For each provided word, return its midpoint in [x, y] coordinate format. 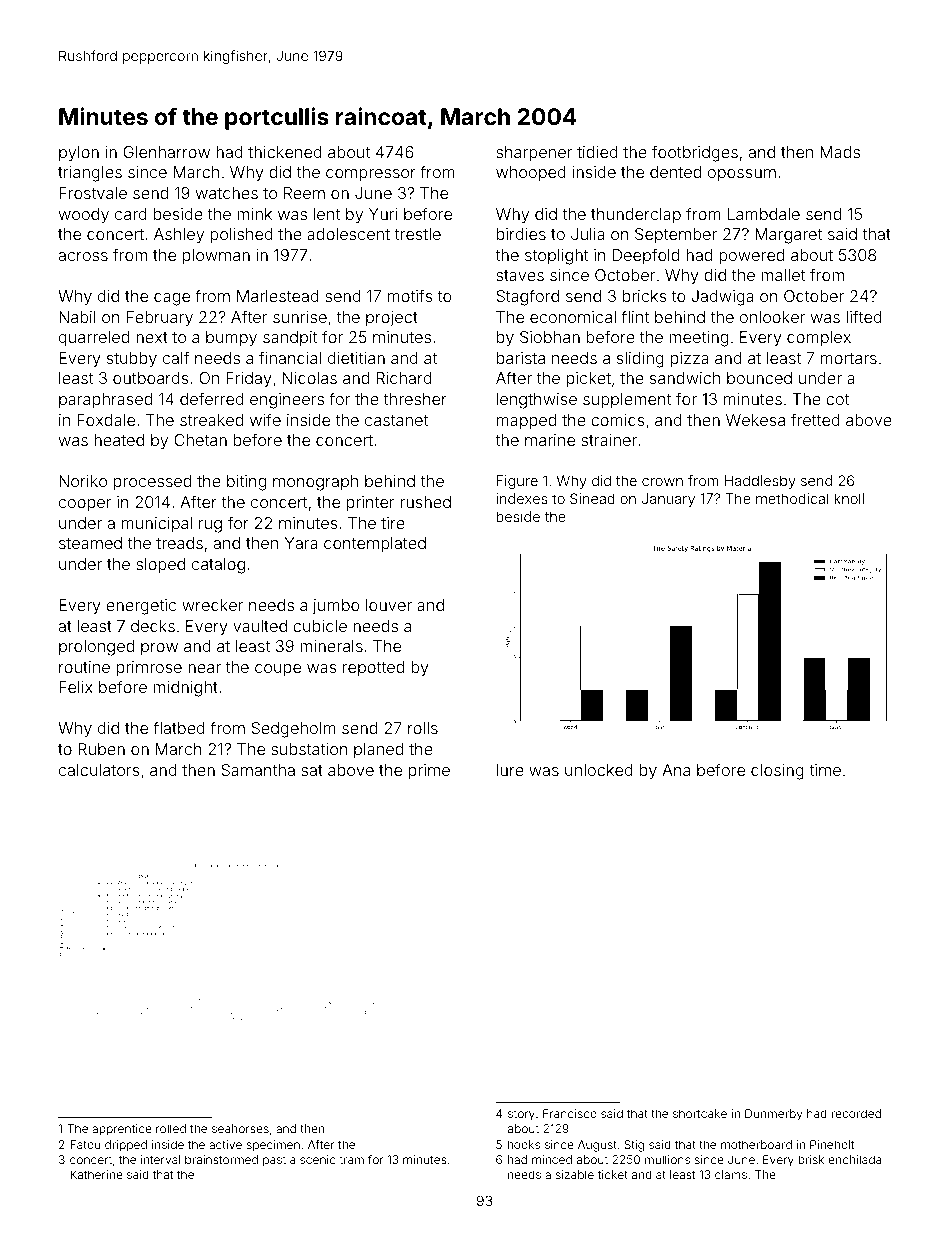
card [131, 214]
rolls [423, 728]
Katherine [96, 1174]
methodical [792, 498]
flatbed [179, 727]
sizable [575, 1174]
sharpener [534, 153]
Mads [840, 152]
